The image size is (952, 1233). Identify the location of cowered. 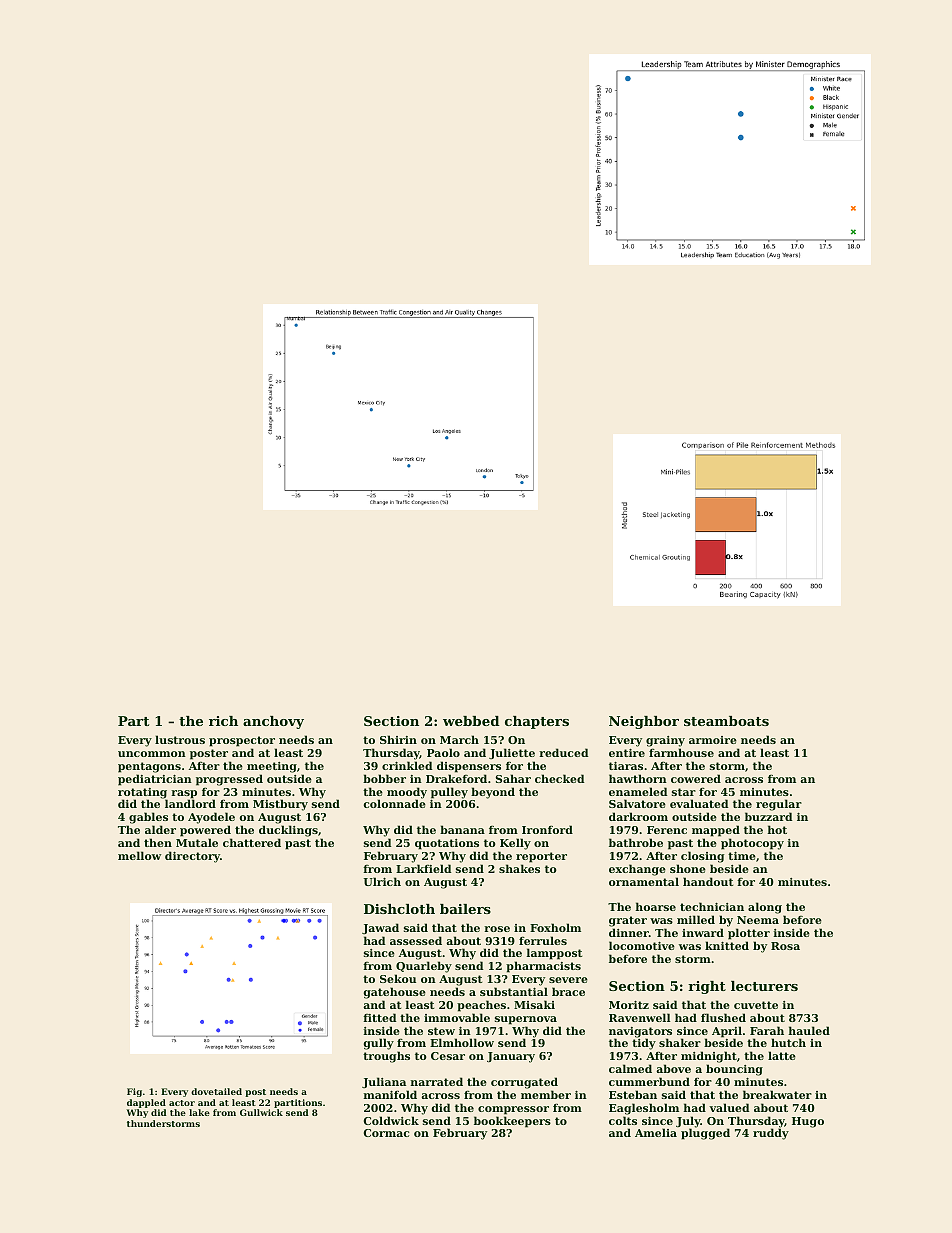
(696, 778).
